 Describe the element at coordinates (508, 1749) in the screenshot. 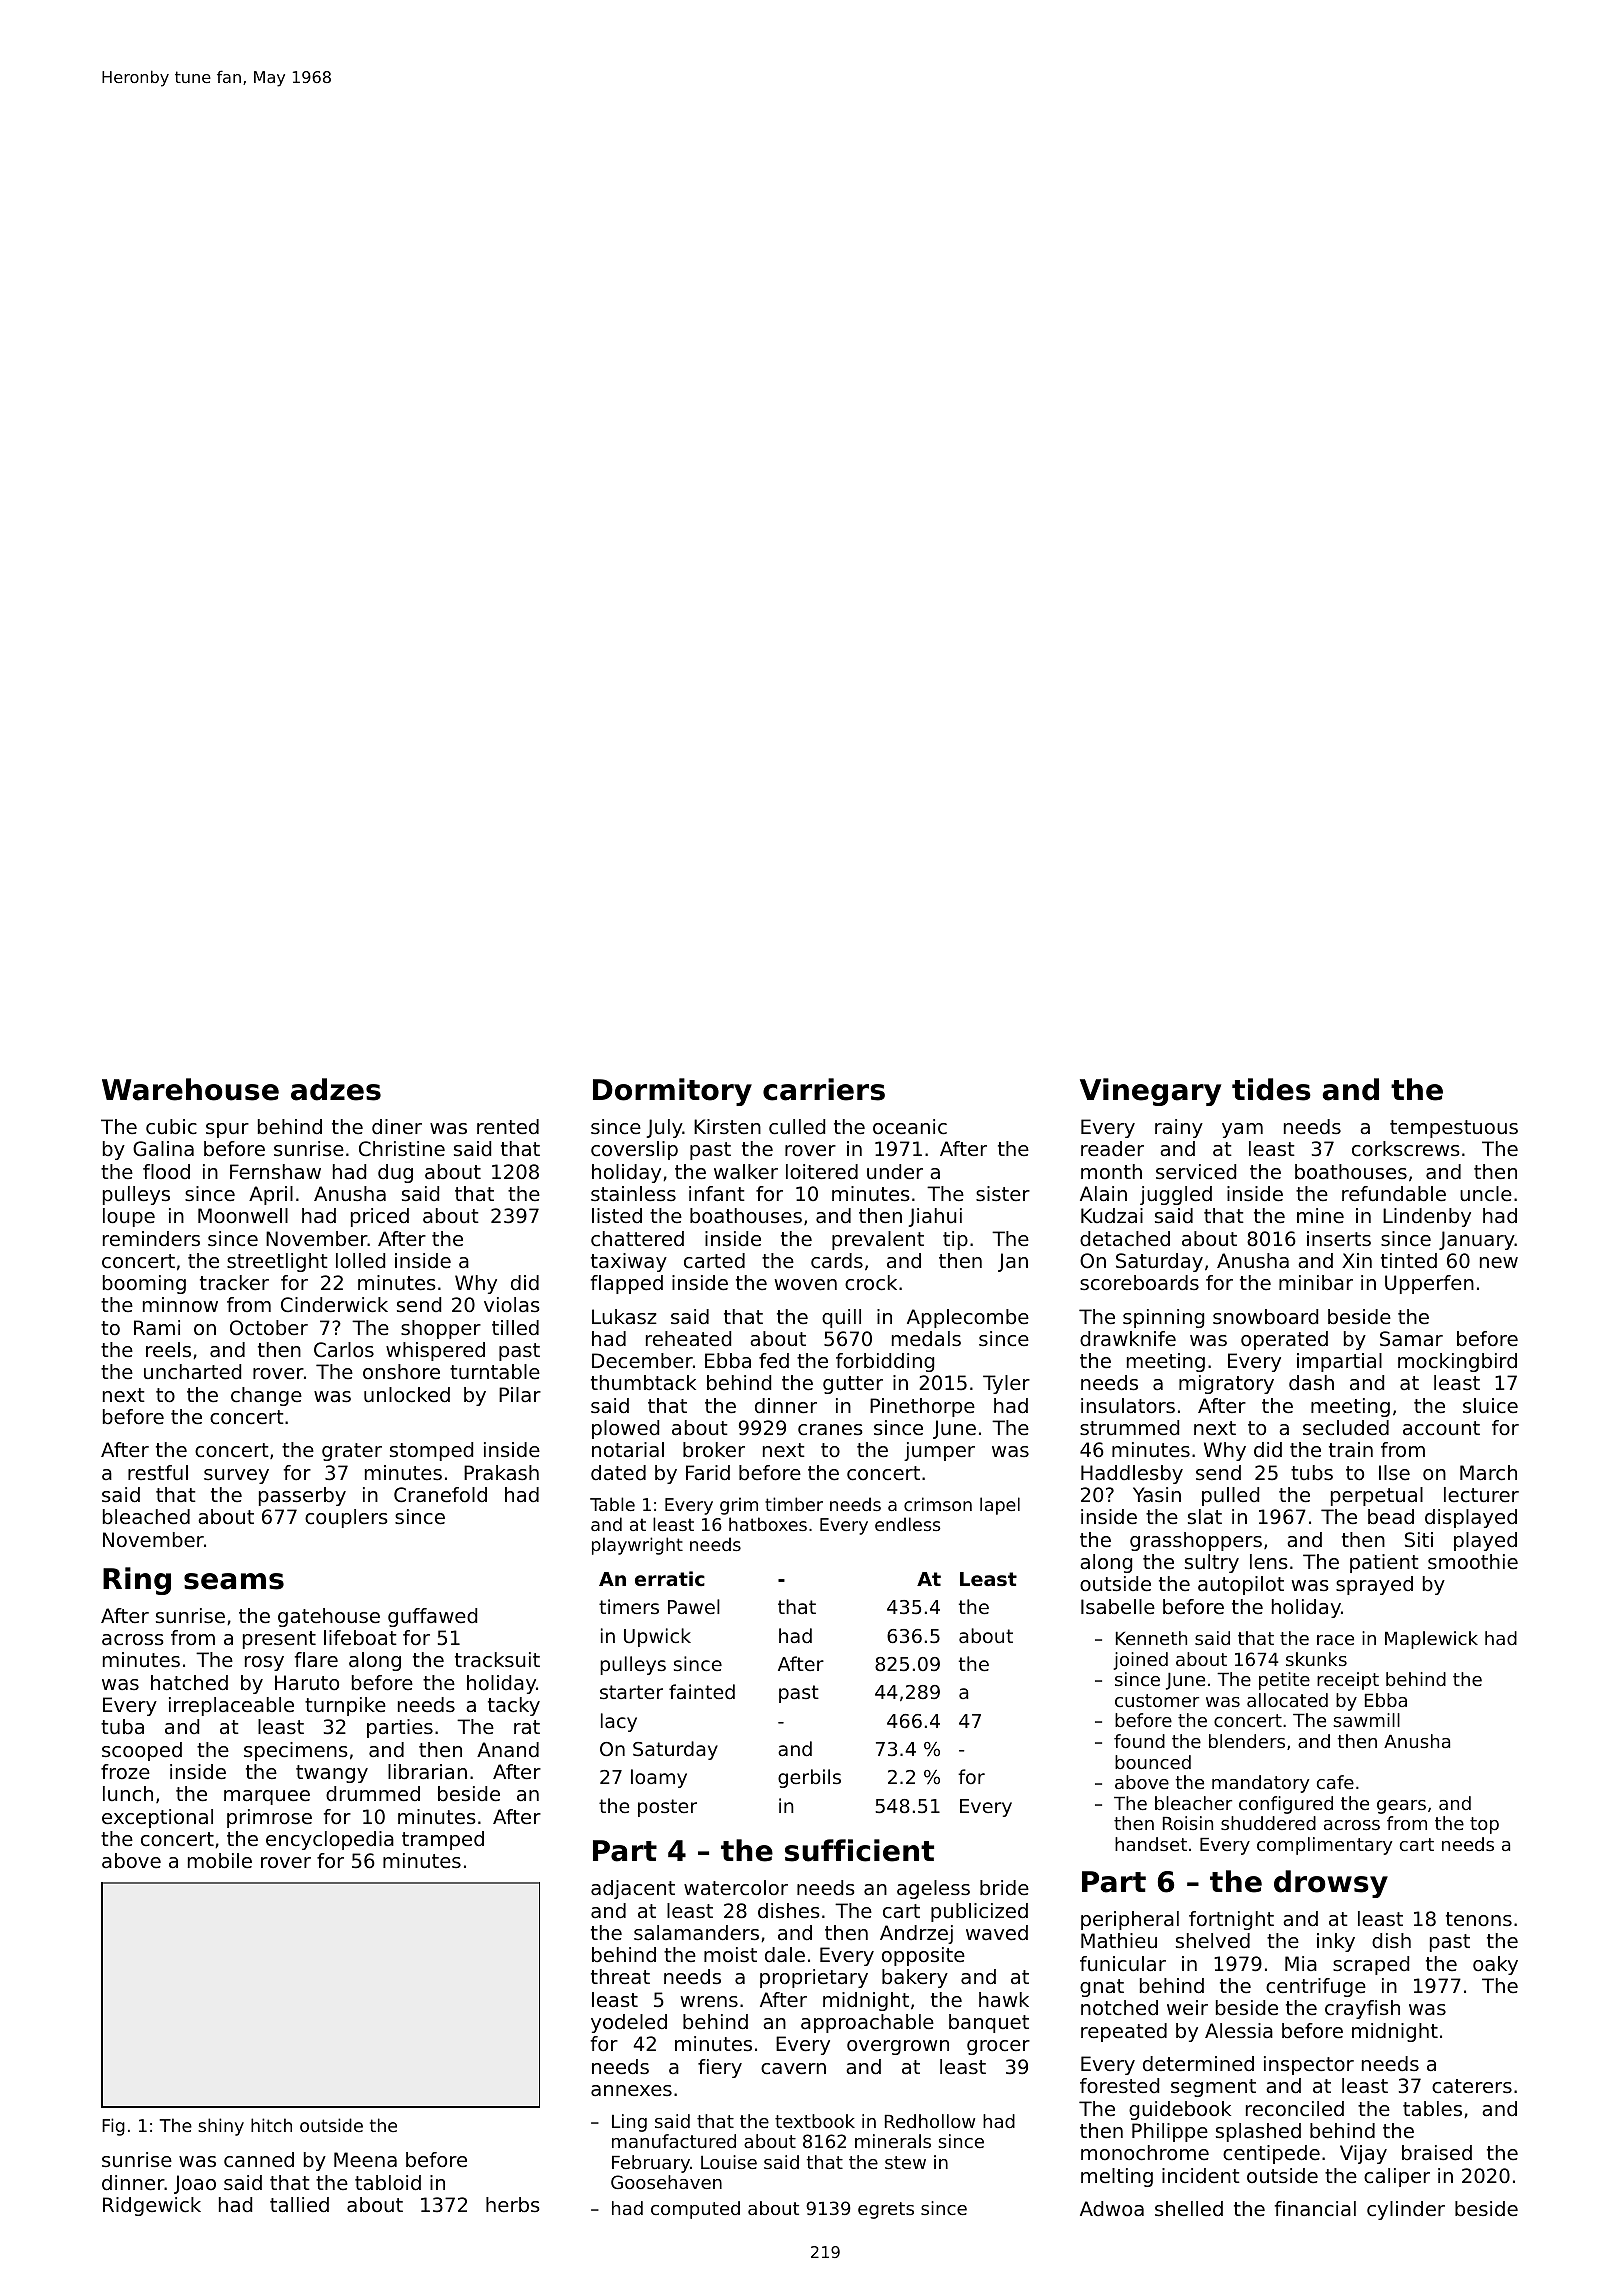

I see `Anand` at that location.
